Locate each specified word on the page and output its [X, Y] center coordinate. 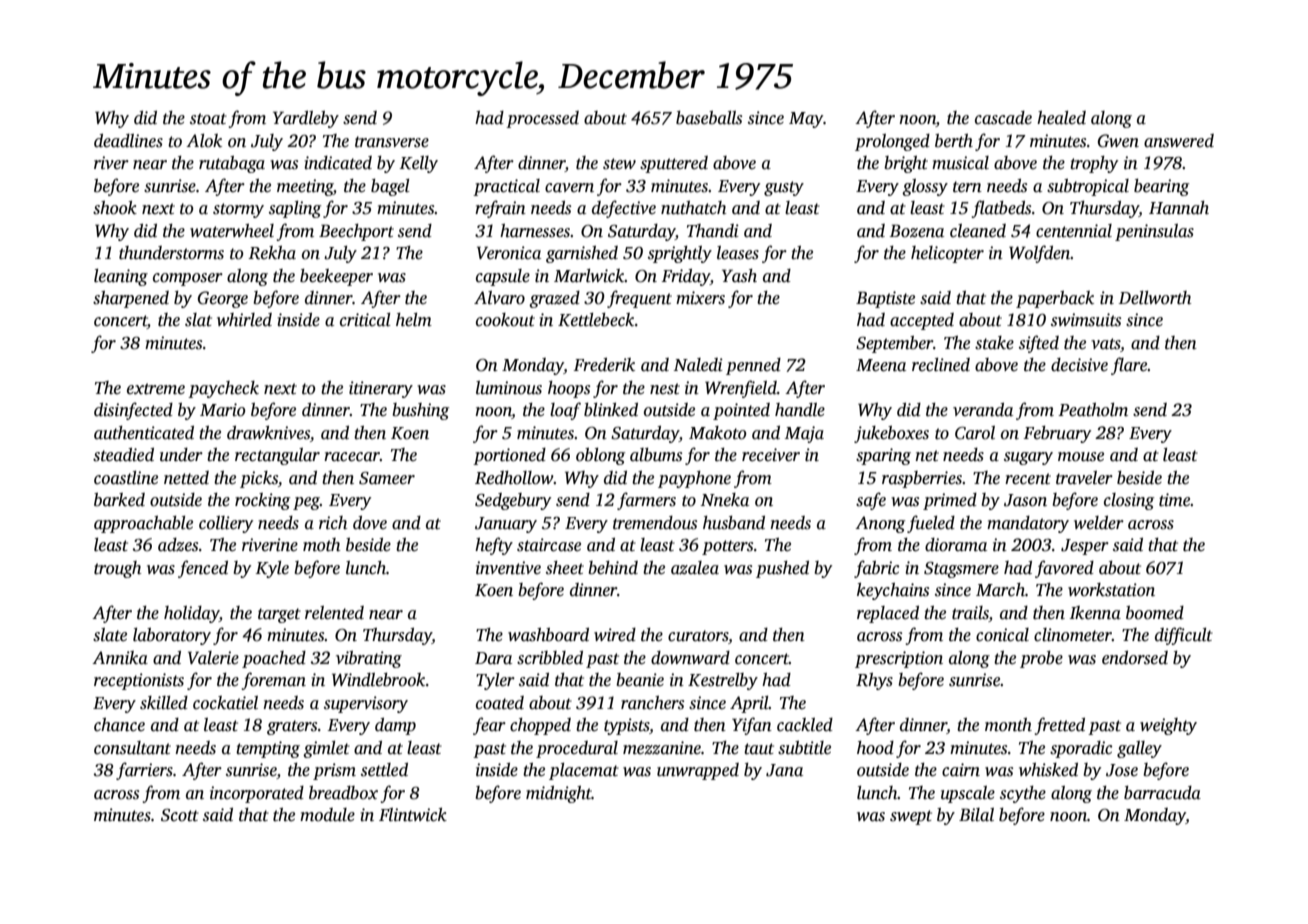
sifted [1039, 344]
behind [613, 568]
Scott [180, 815]
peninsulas [1154, 232]
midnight [559, 794]
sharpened [131, 299]
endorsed [1135, 658]
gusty [784, 188]
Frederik [604, 365]
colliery [226, 524]
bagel [390, 187]
